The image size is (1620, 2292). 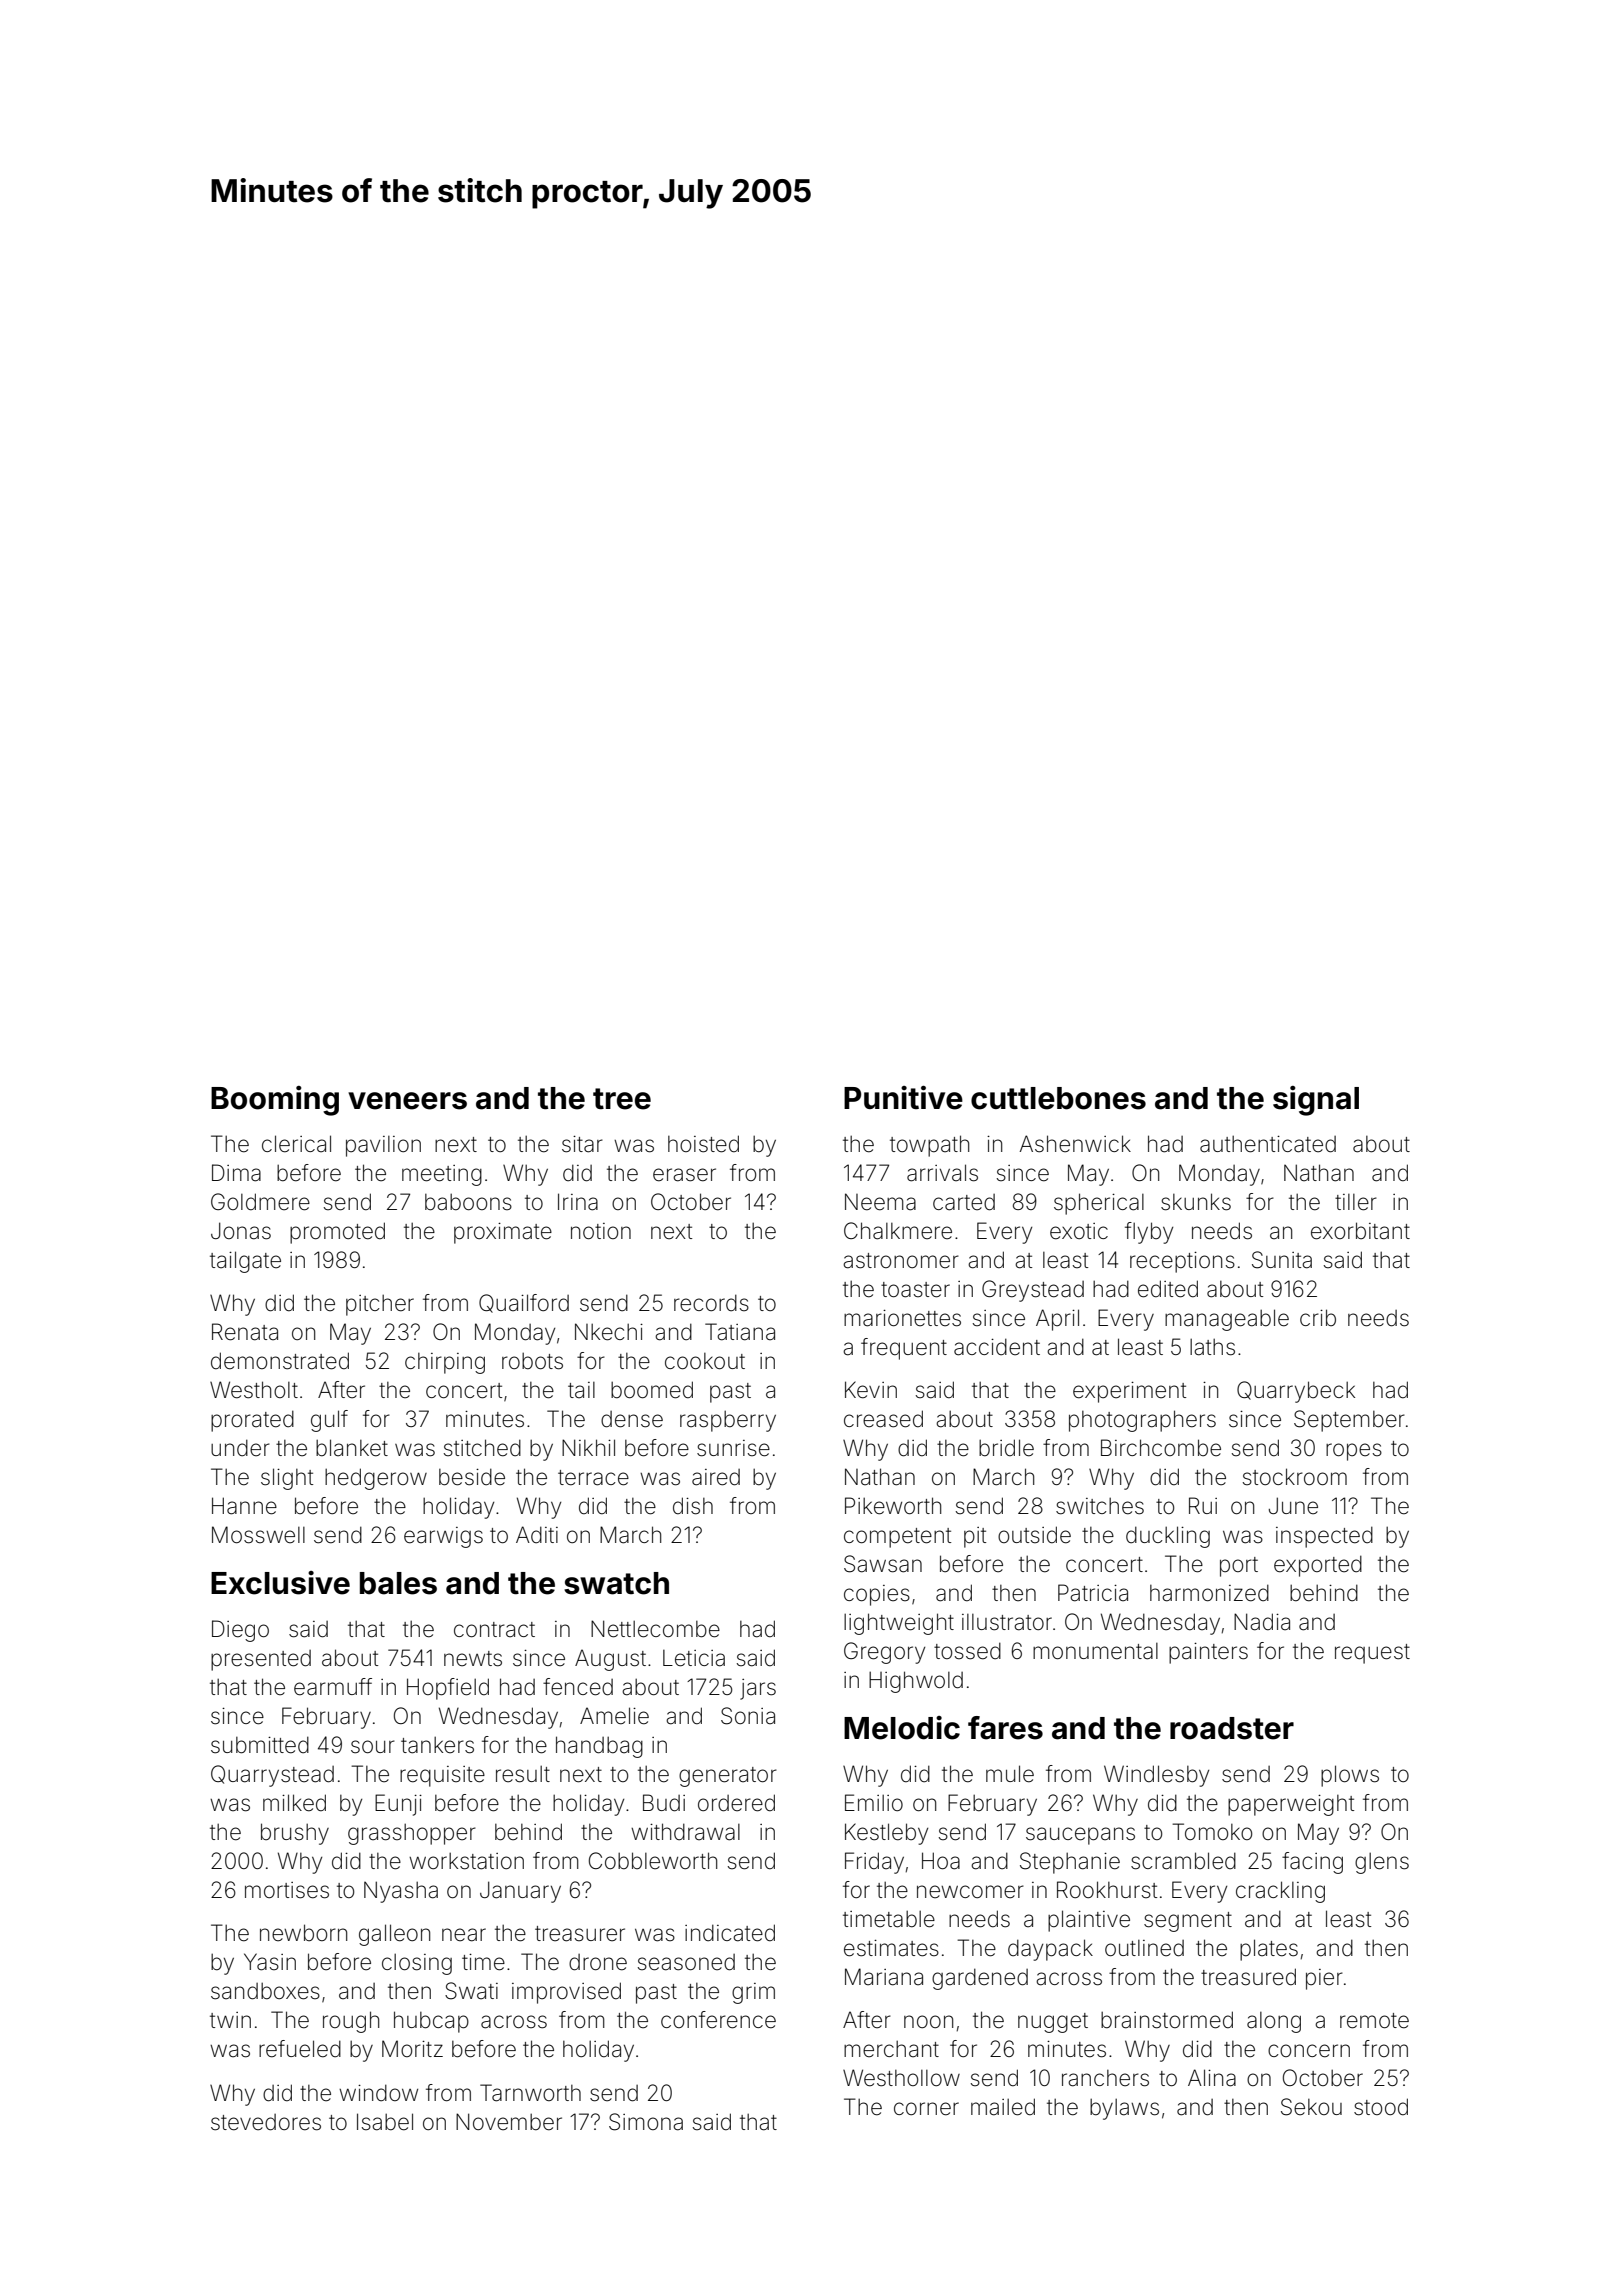 What do you see at coordinates (622, 1099) in the image?
I see `tree` at bounding box center [622, 1099].
